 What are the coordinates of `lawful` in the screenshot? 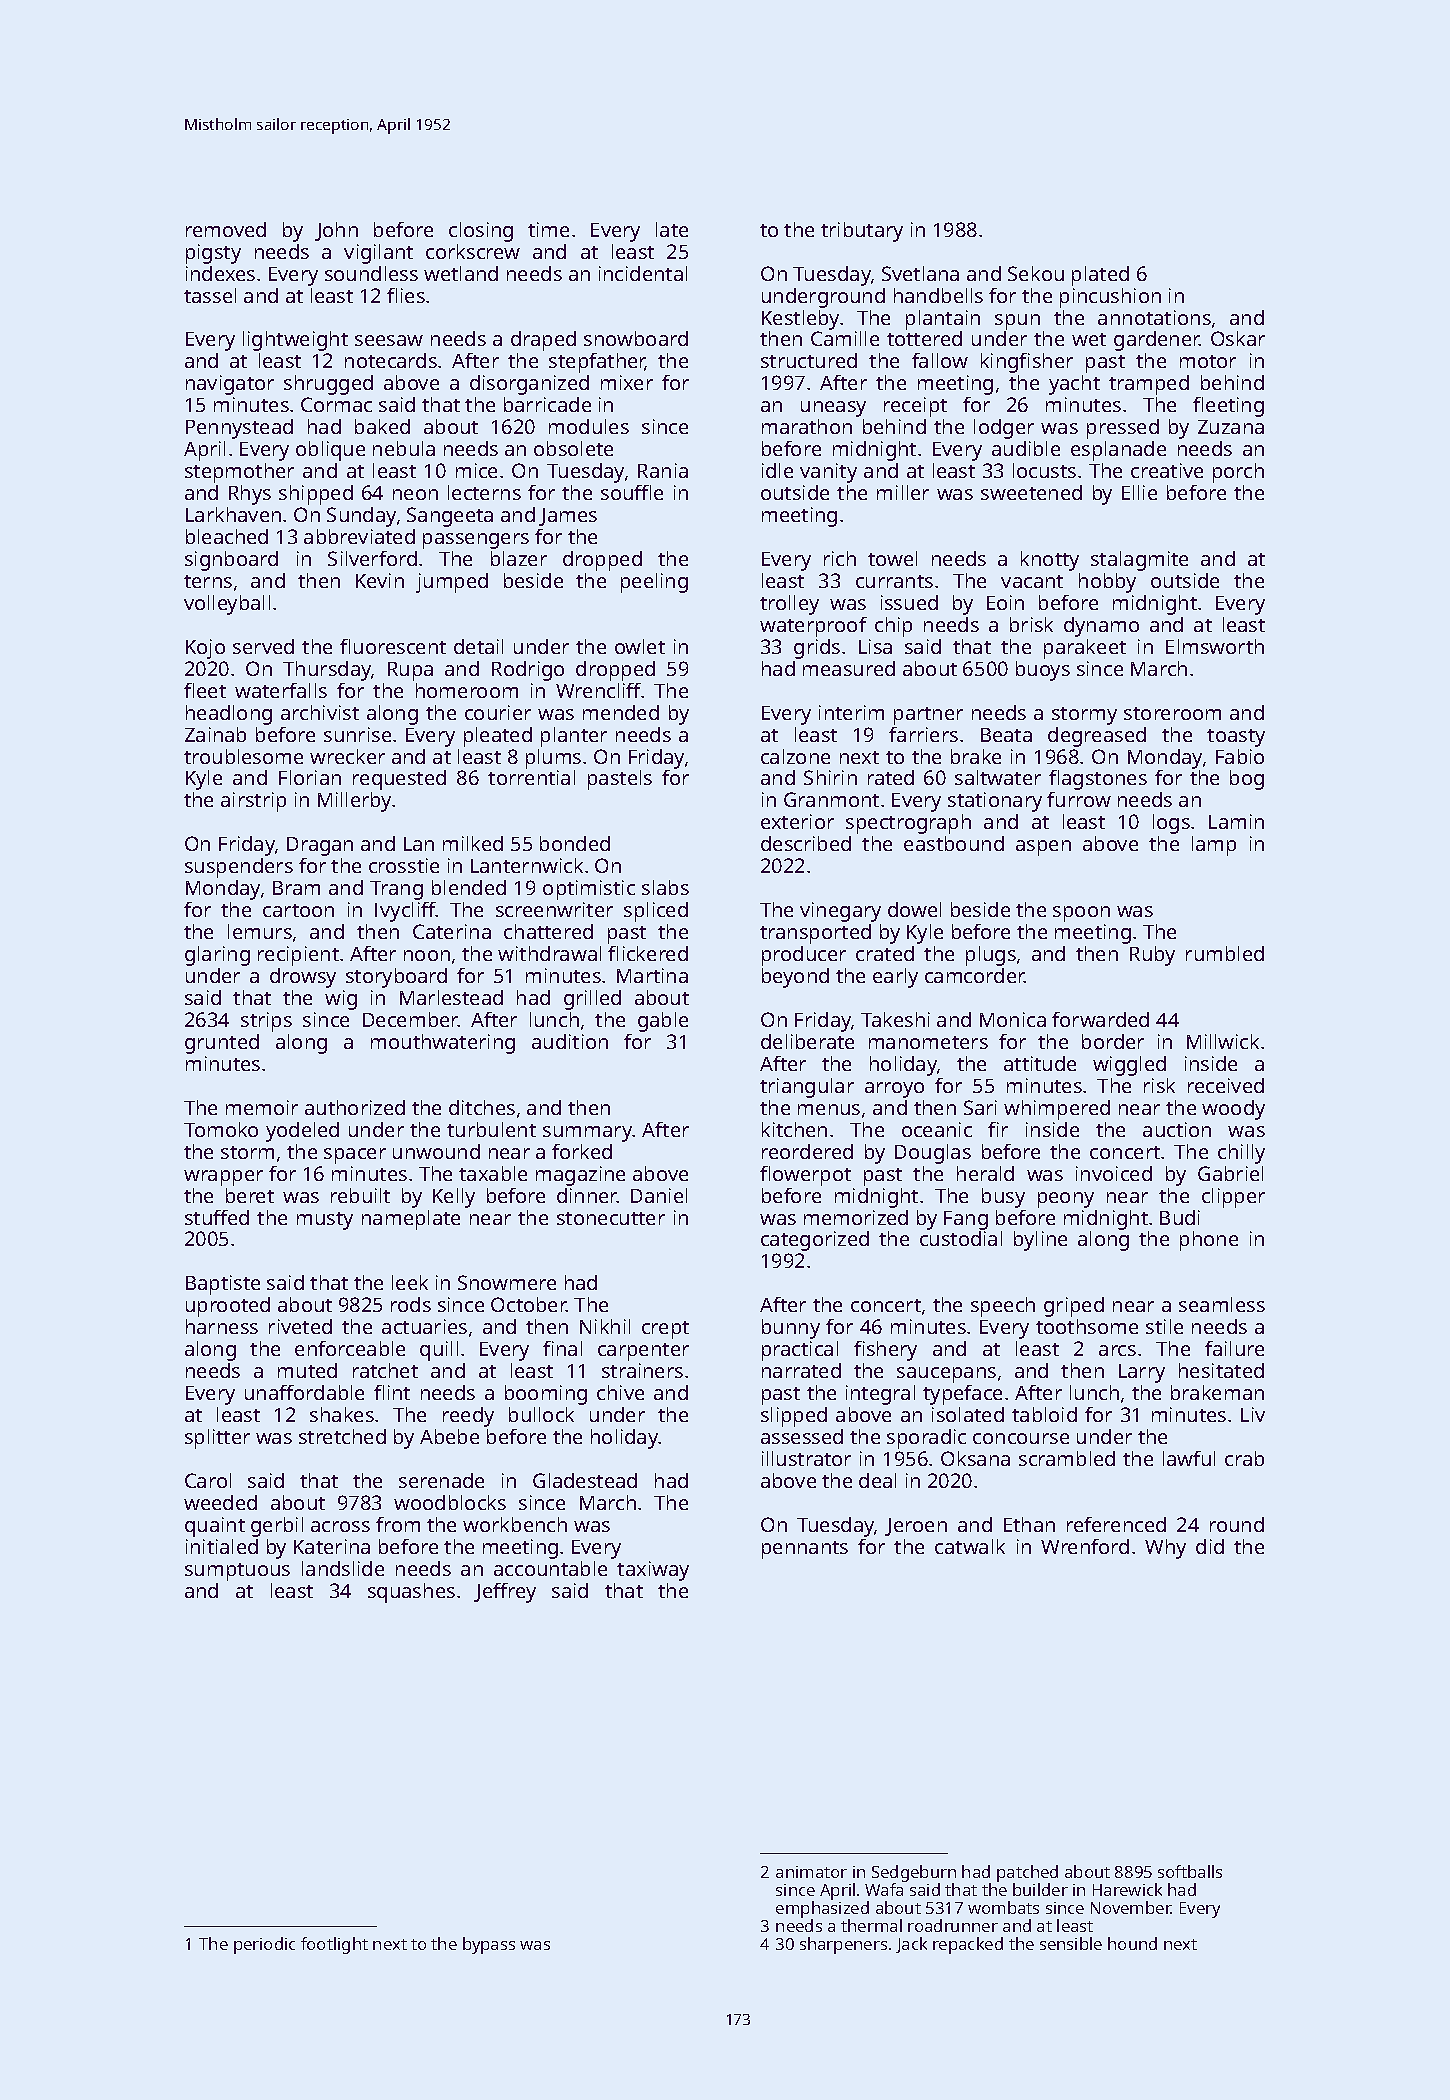 It's located at (1189, 1458).
